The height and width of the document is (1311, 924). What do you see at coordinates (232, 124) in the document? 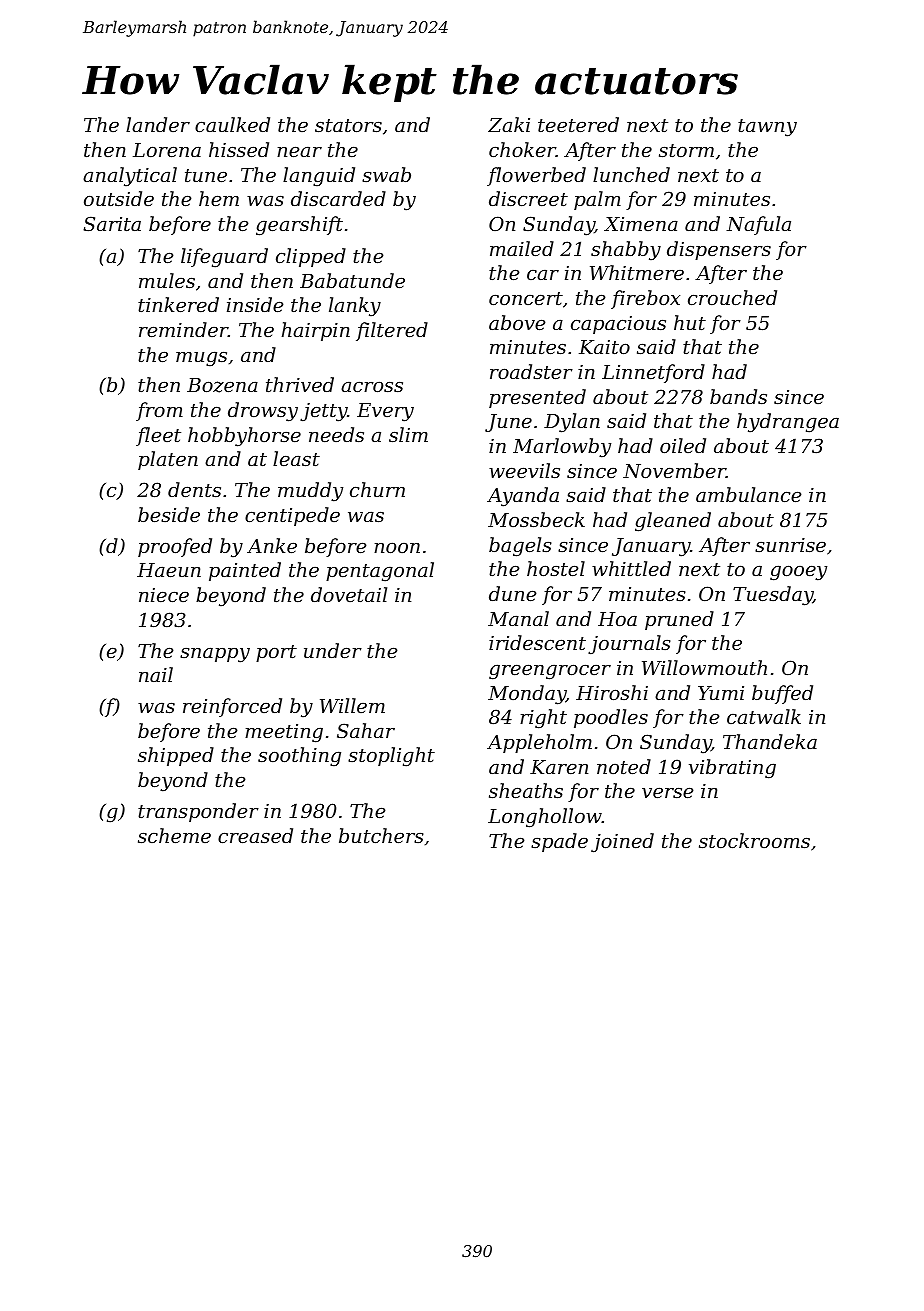
I see `caulked` at bounding box center [232, 124].
